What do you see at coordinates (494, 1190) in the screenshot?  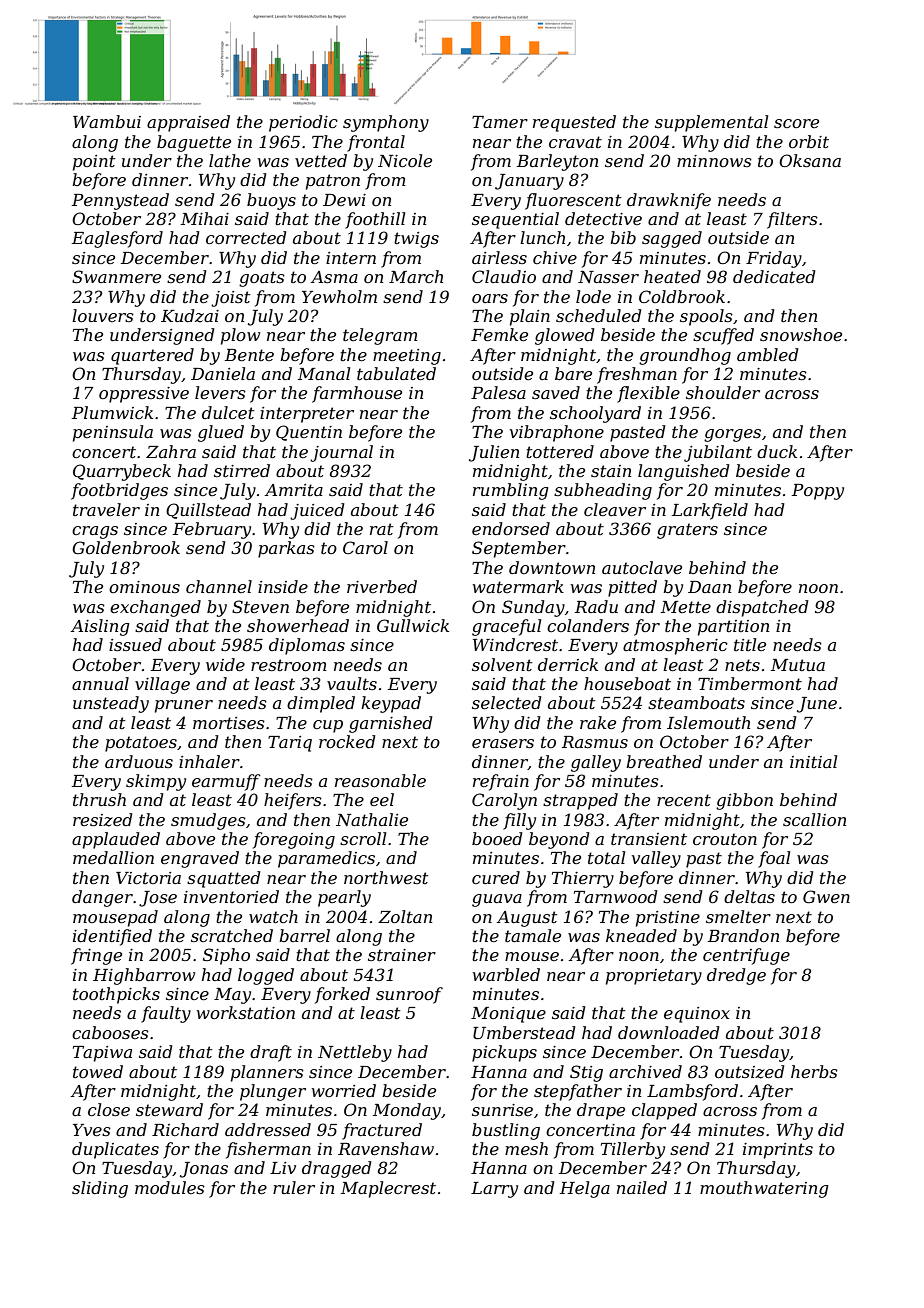 I see `Larry` at bounding box center [494, 1190].
